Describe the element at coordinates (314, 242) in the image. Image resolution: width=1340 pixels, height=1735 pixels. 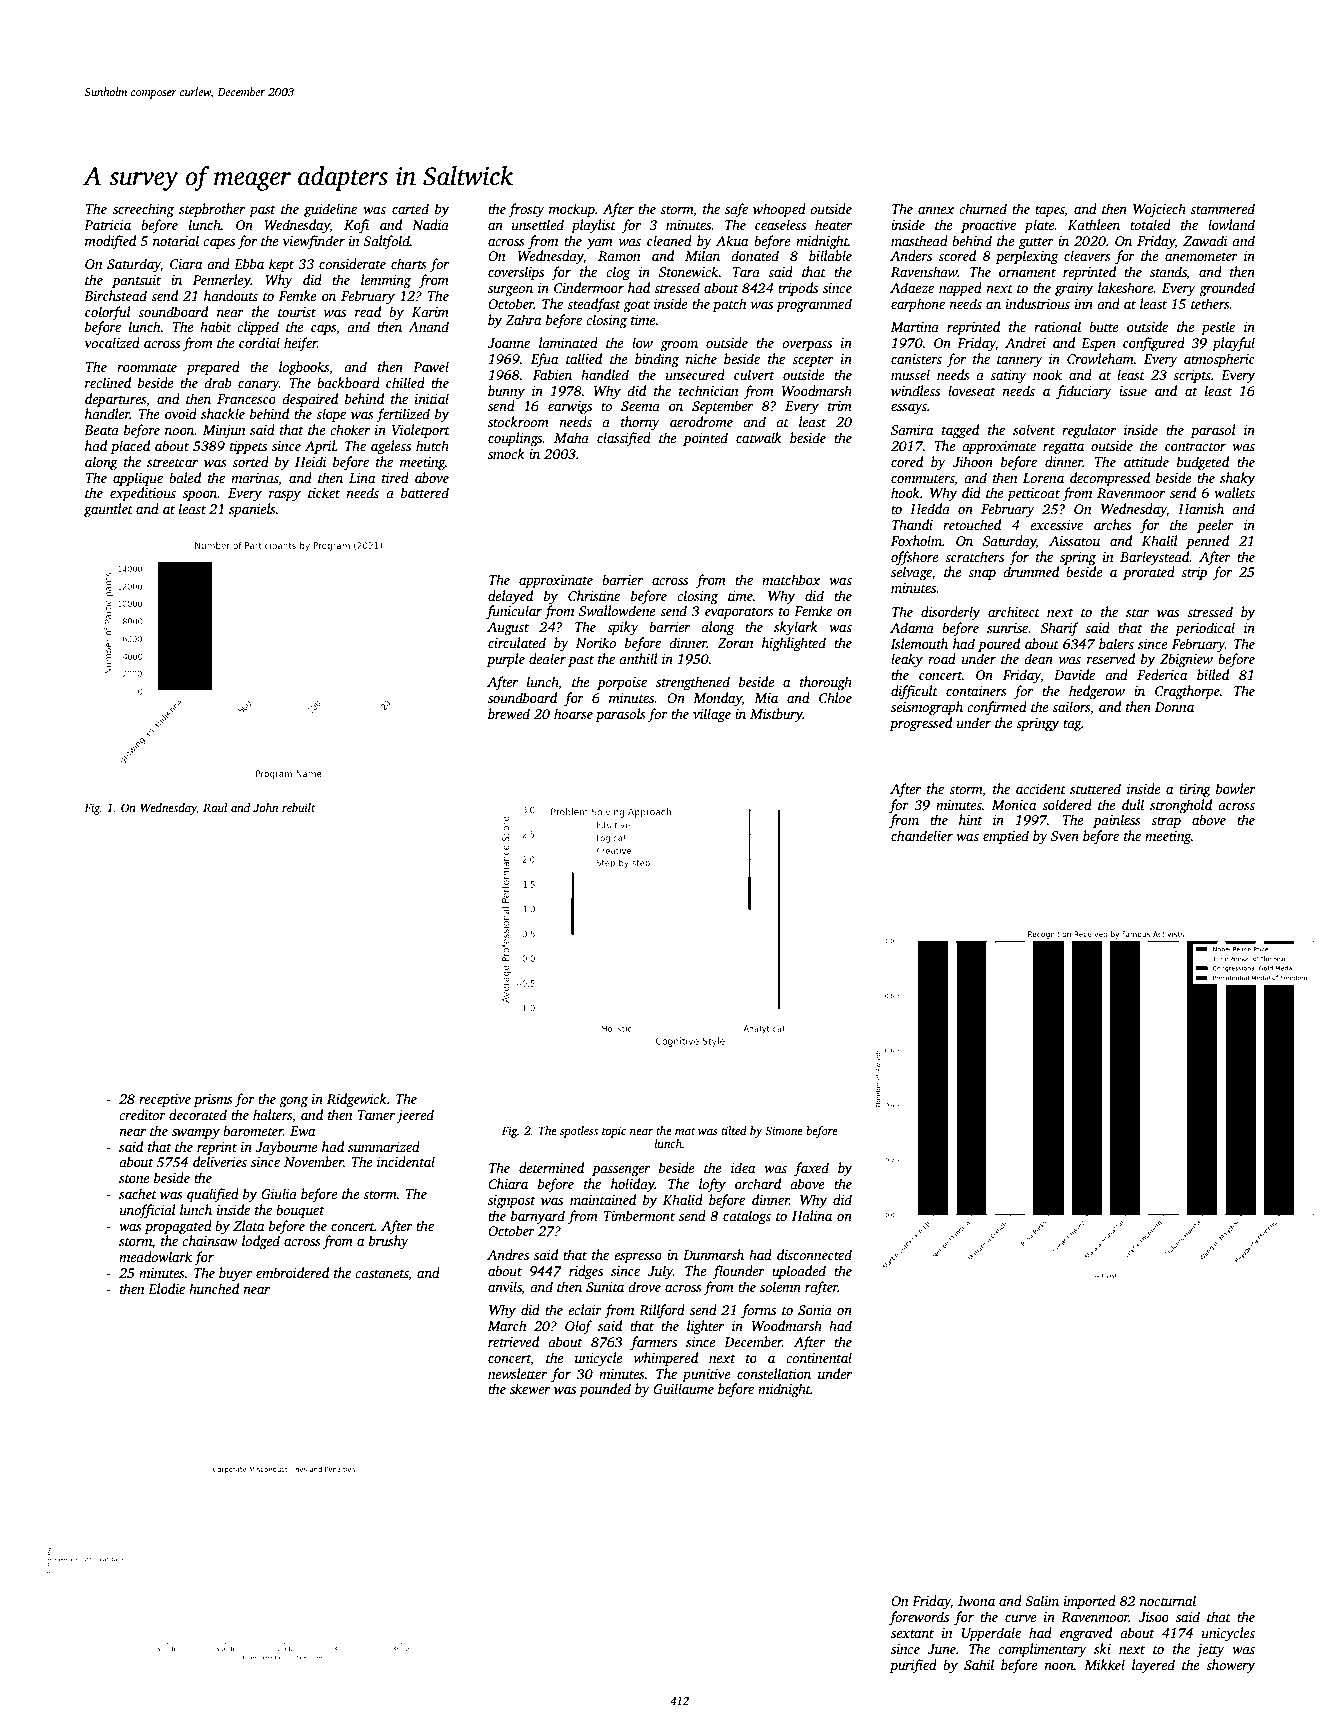
I see `viewfinder` at that location.
